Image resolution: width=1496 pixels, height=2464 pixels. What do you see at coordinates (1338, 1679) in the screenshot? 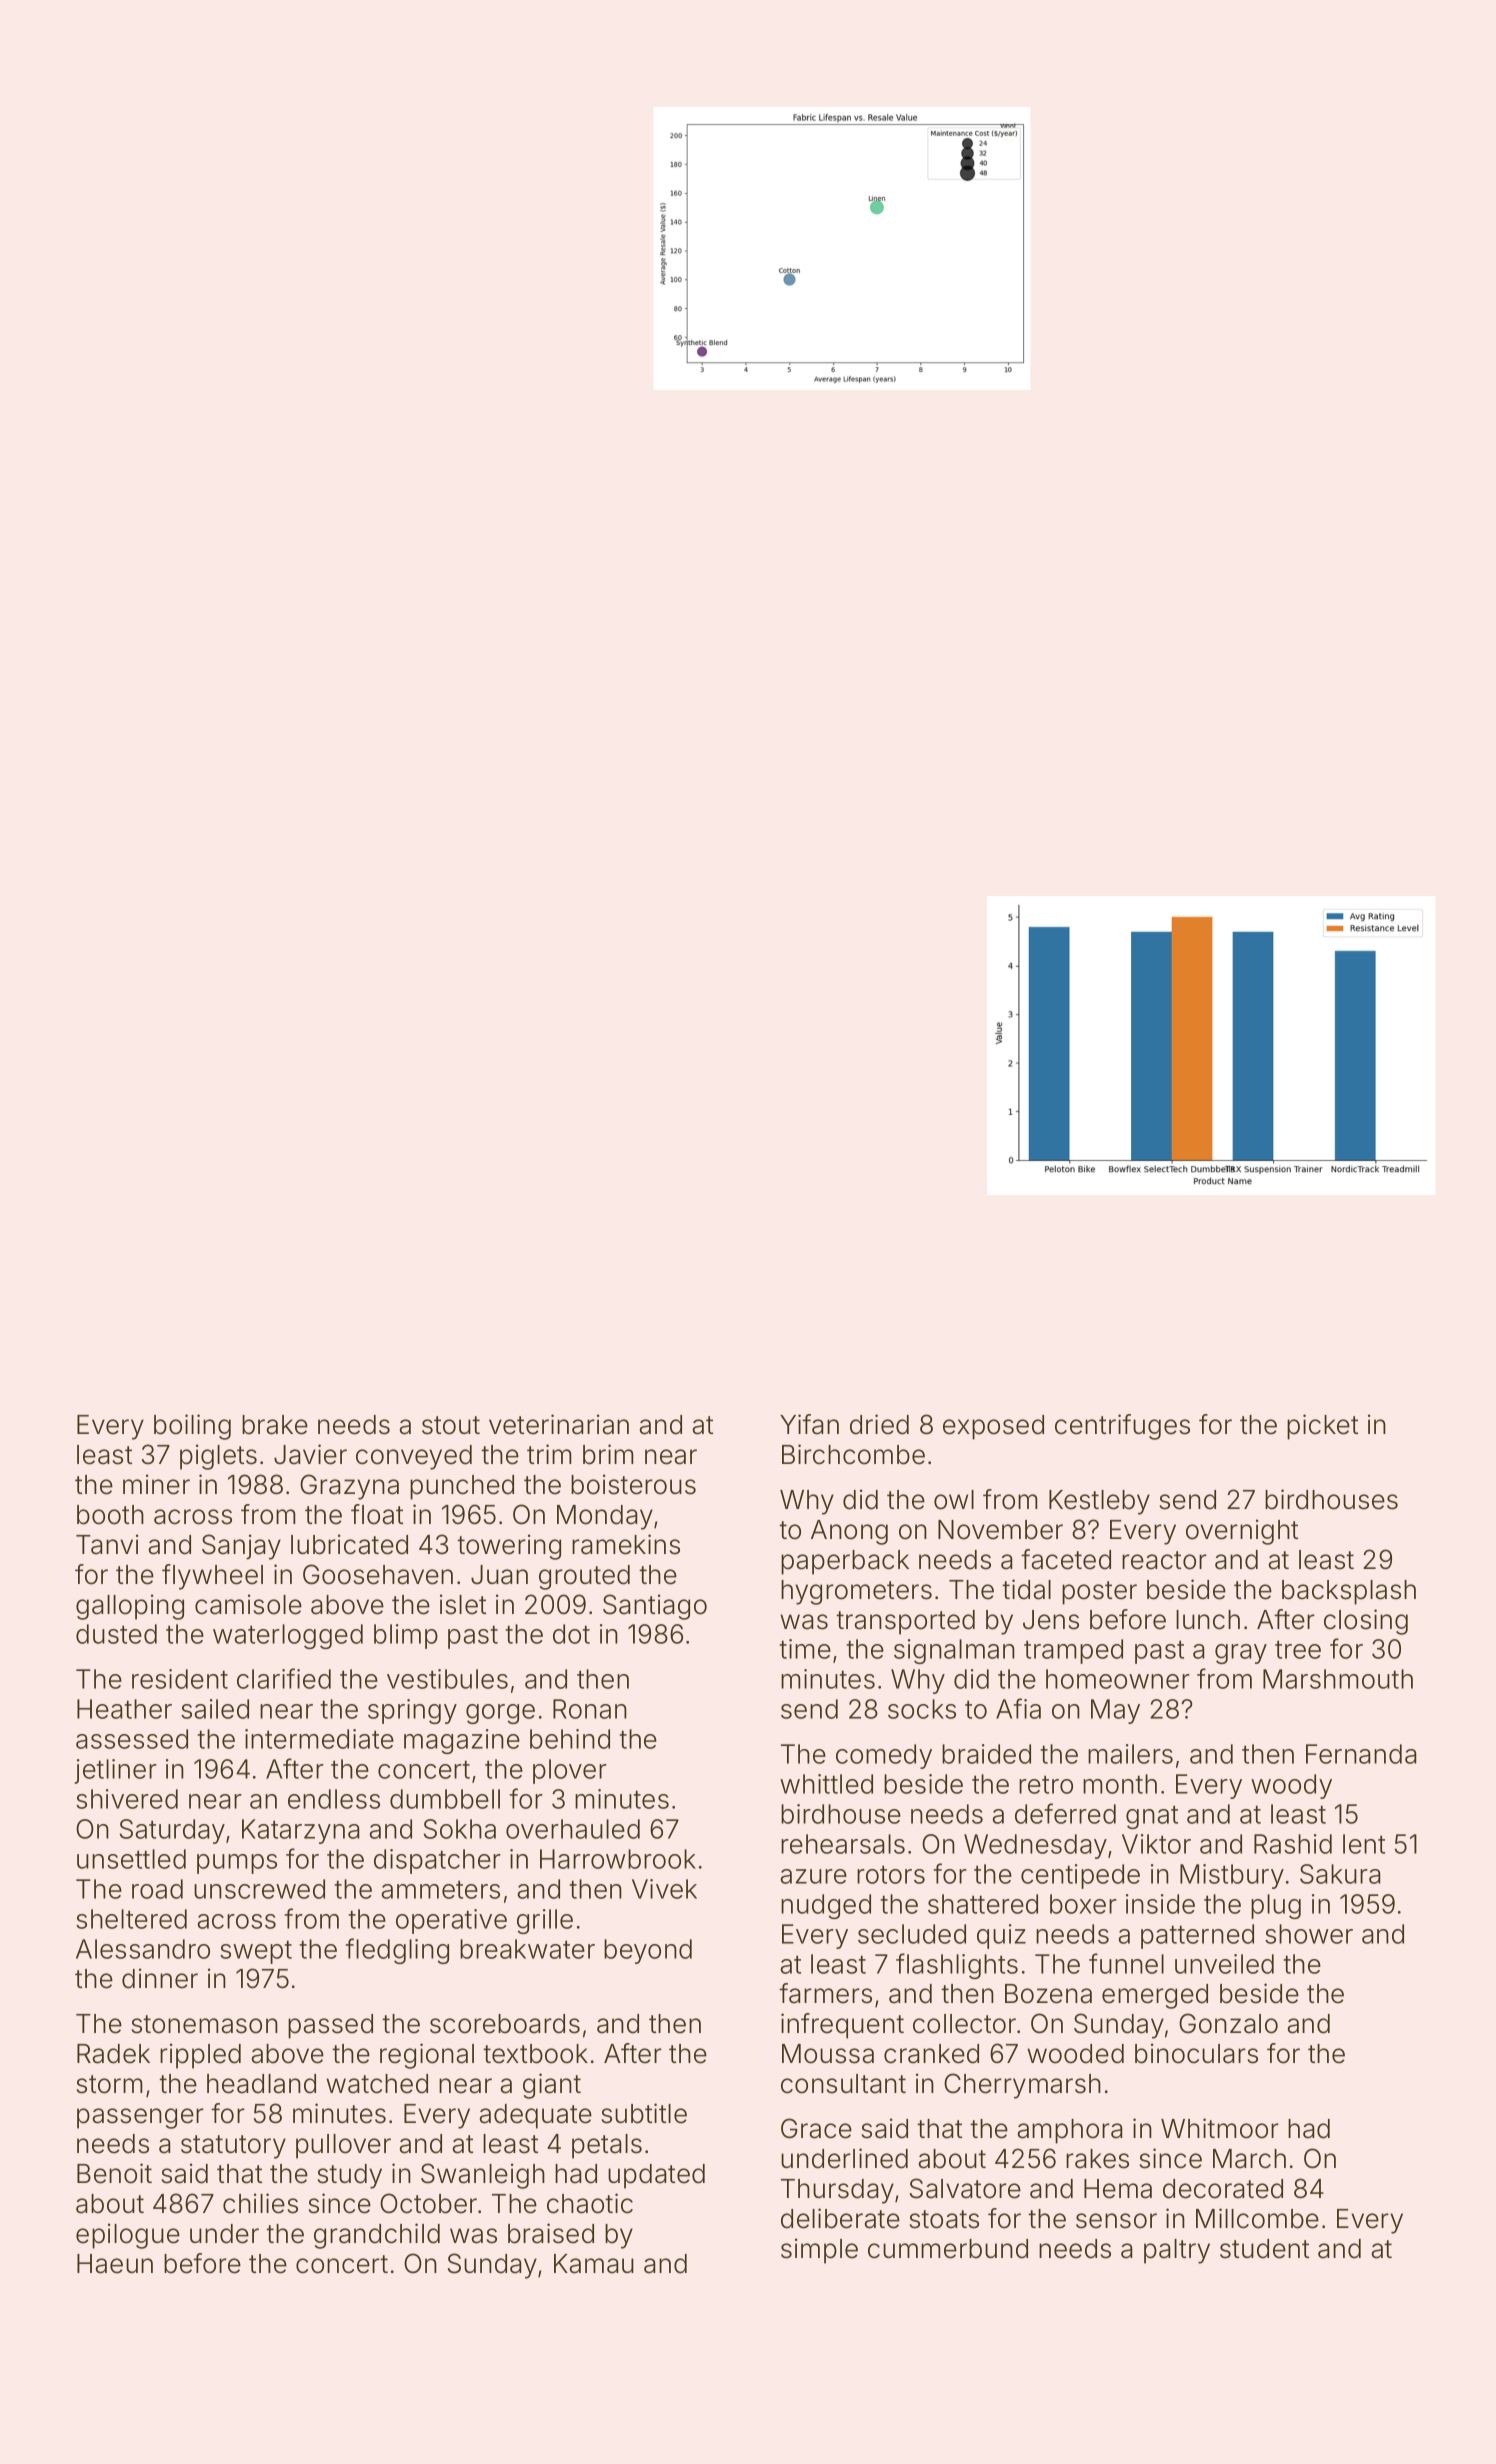
I see `Marshmouth` at bounding box center [1338, 1679].
